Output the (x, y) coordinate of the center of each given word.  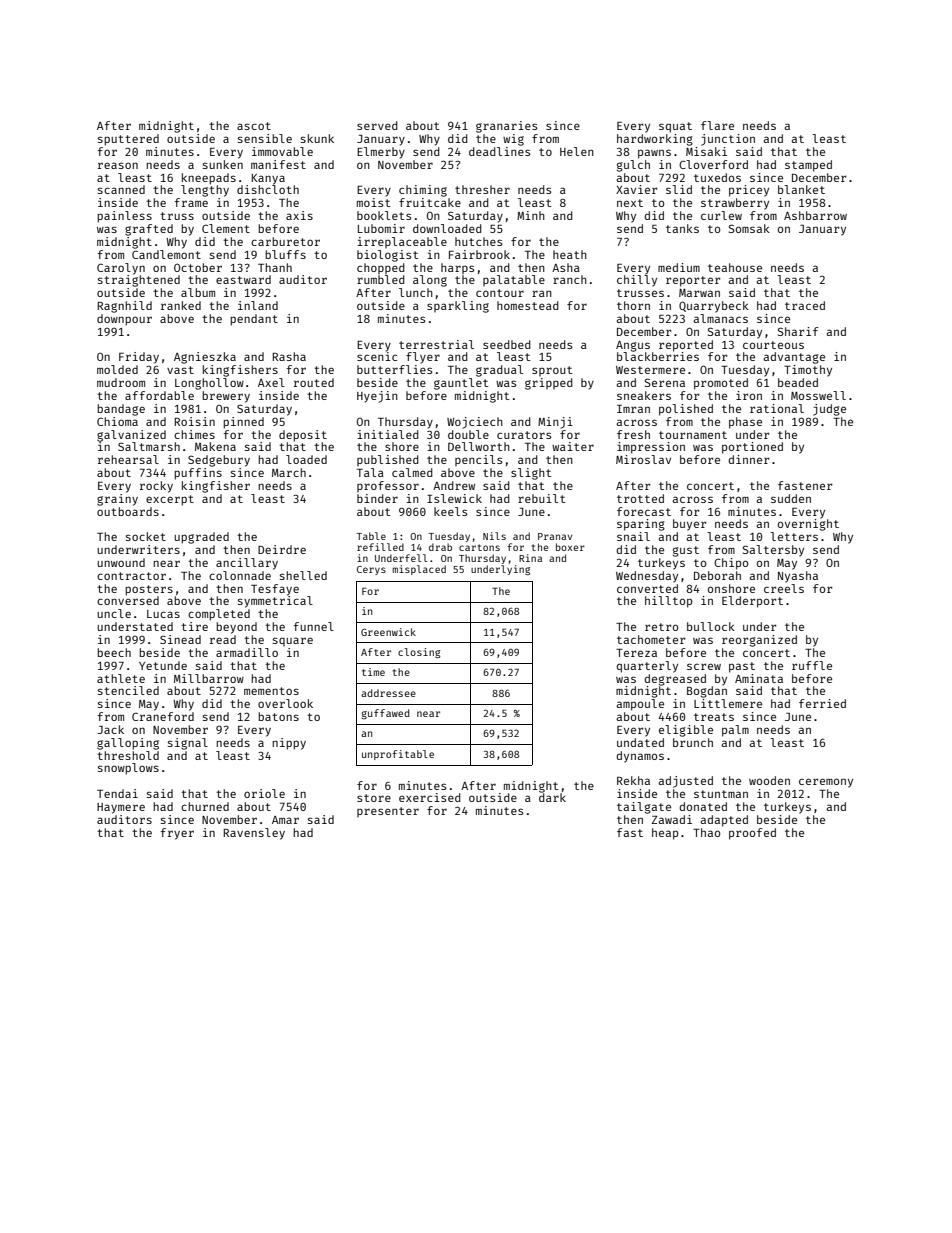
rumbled (381, 279)
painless (124, 217)
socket (146, 536)
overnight (808, 525)
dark (552, 797)
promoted (721, 384)
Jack (110, 729)
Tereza (636, 653)
